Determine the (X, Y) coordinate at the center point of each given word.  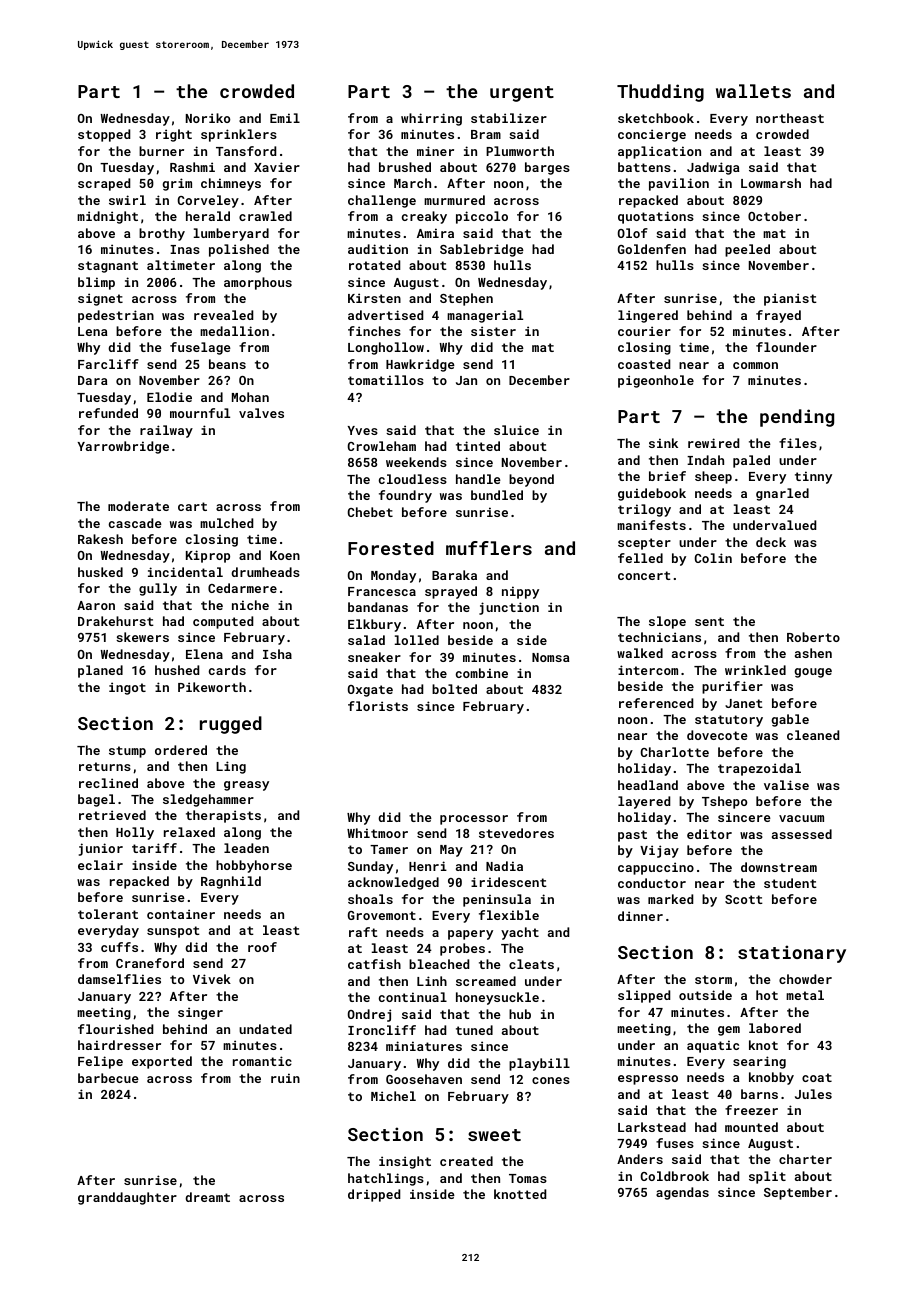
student (790, 883)
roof (262, 947)
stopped (104, 135)
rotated (374, 265)
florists (378, 706)
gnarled (782, 494)
